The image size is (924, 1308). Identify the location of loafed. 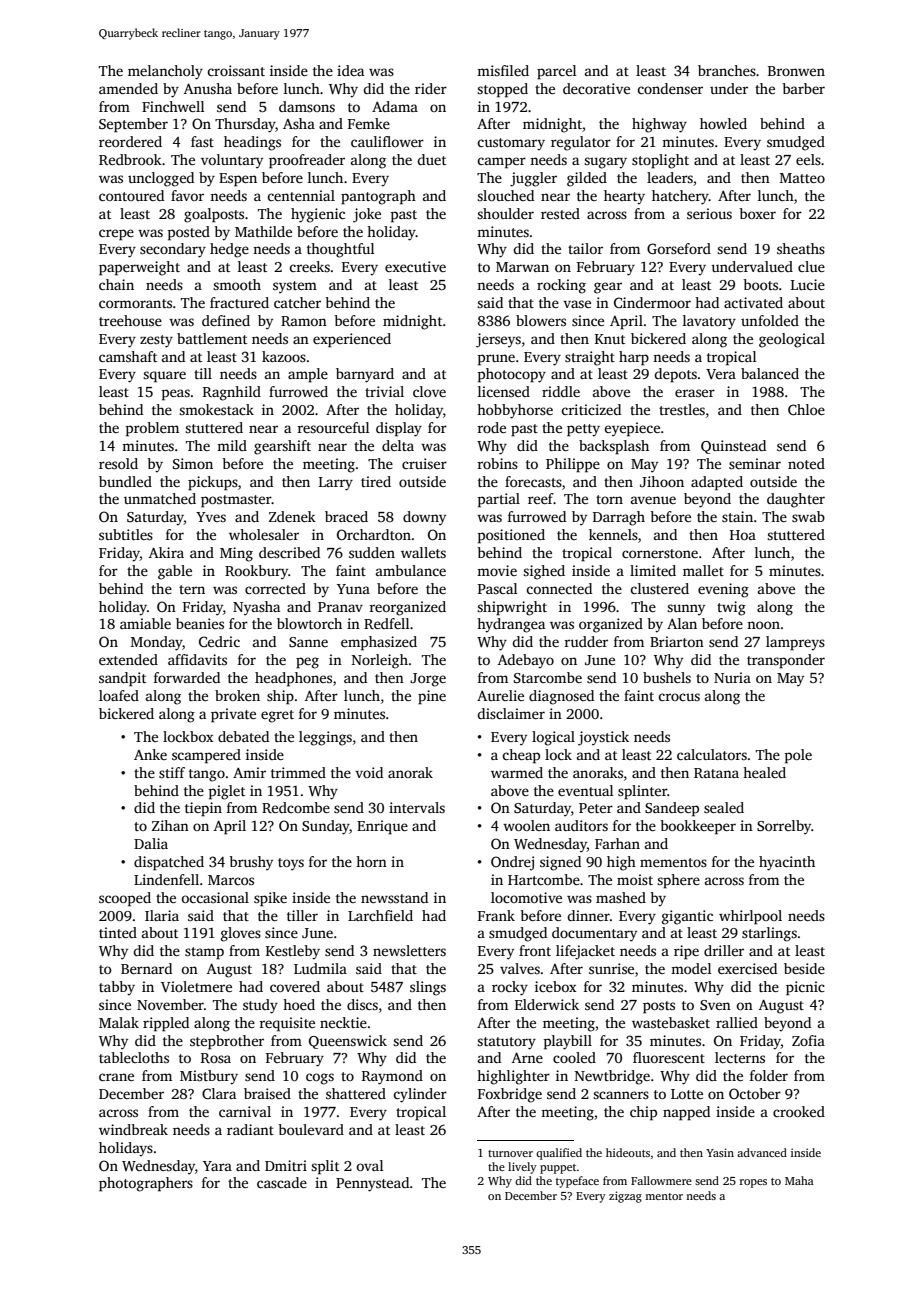
(119, 695).
